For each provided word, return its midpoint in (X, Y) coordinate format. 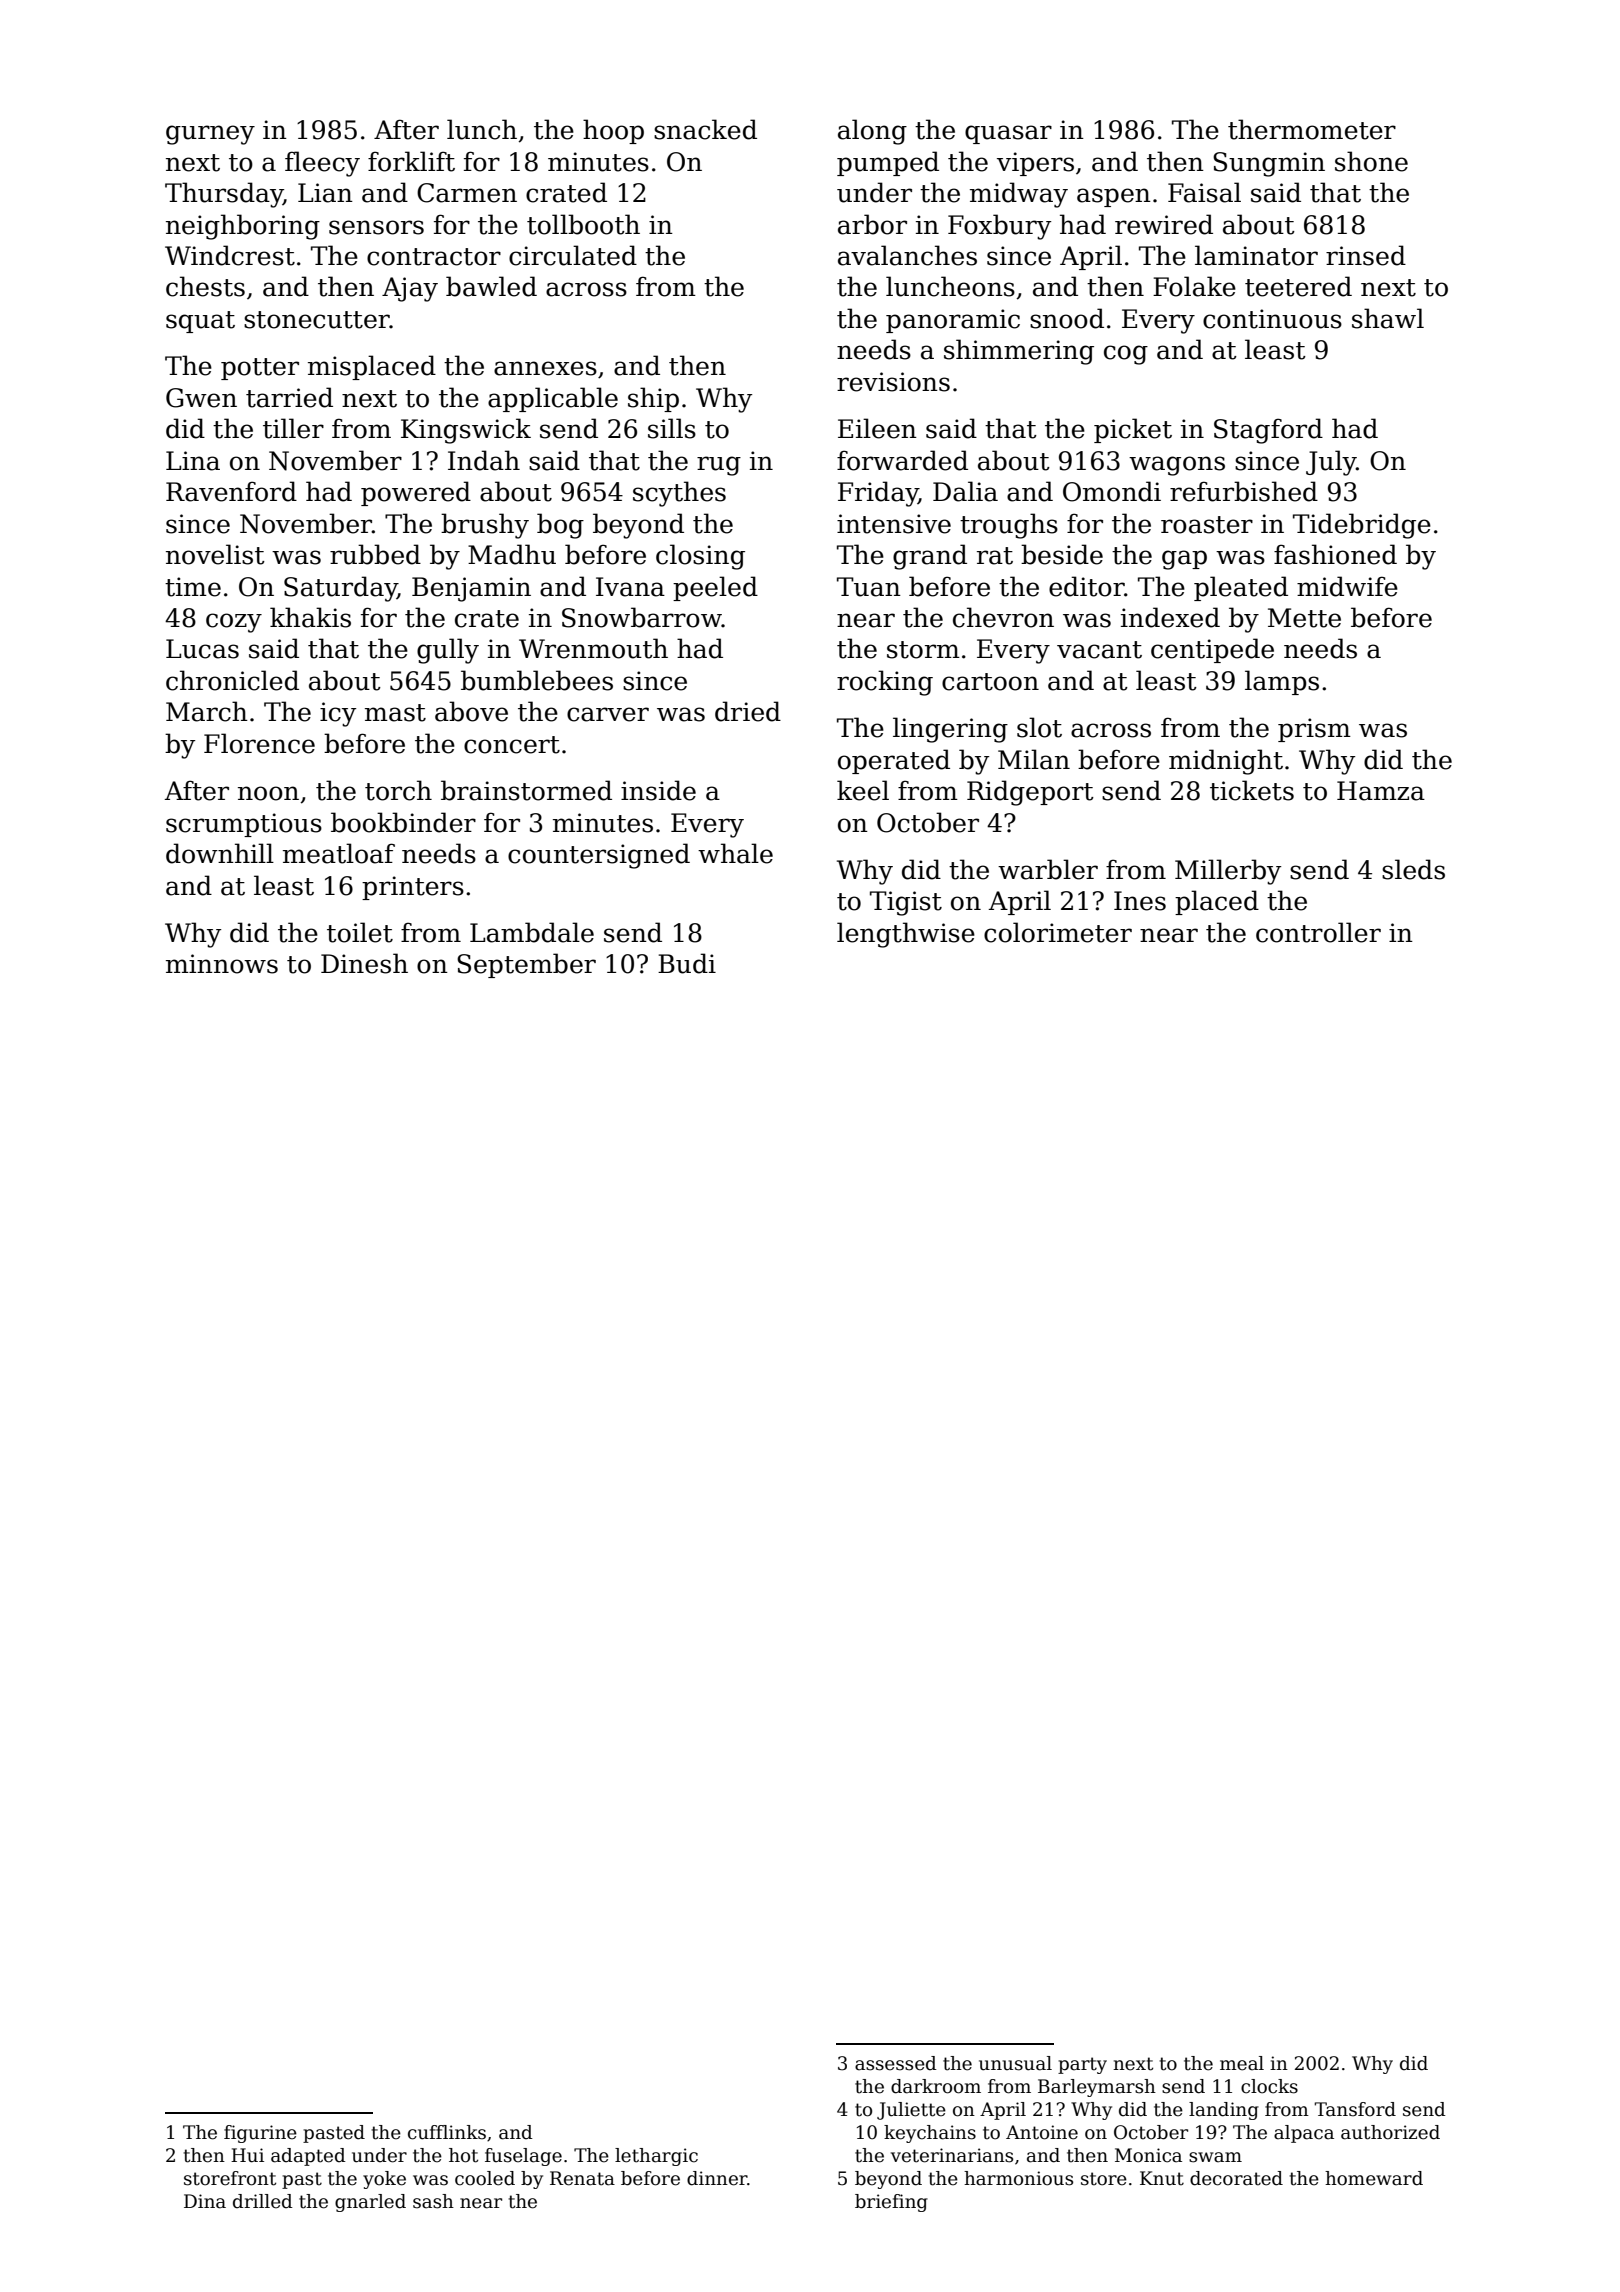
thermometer (1312, 129)
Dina (205, 2201)
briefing (891, 2203)
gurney (210, 135)
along (872, 132)
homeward (1374, 2178)
